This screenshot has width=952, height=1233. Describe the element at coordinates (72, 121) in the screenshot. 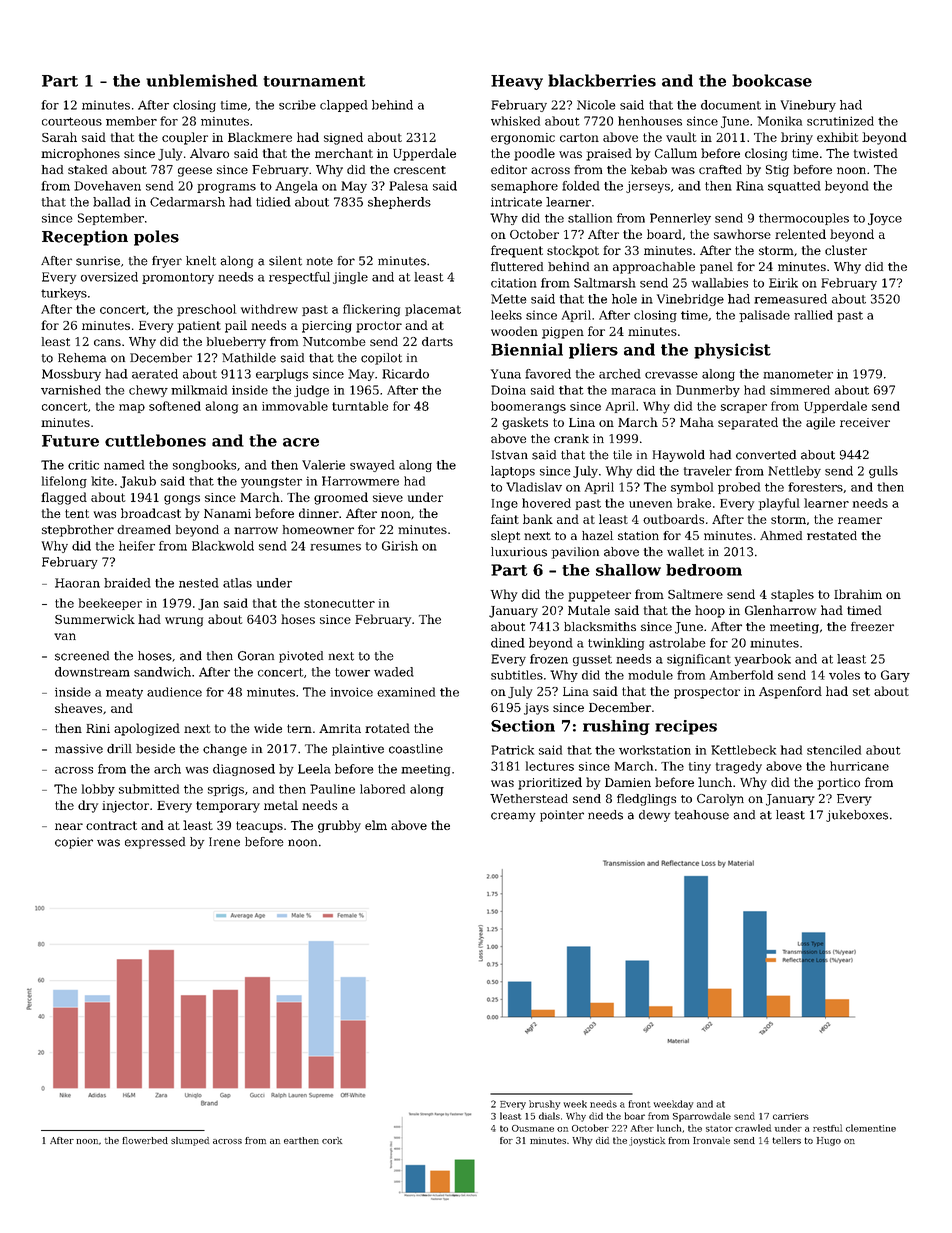

I see `courteous` at that location.
